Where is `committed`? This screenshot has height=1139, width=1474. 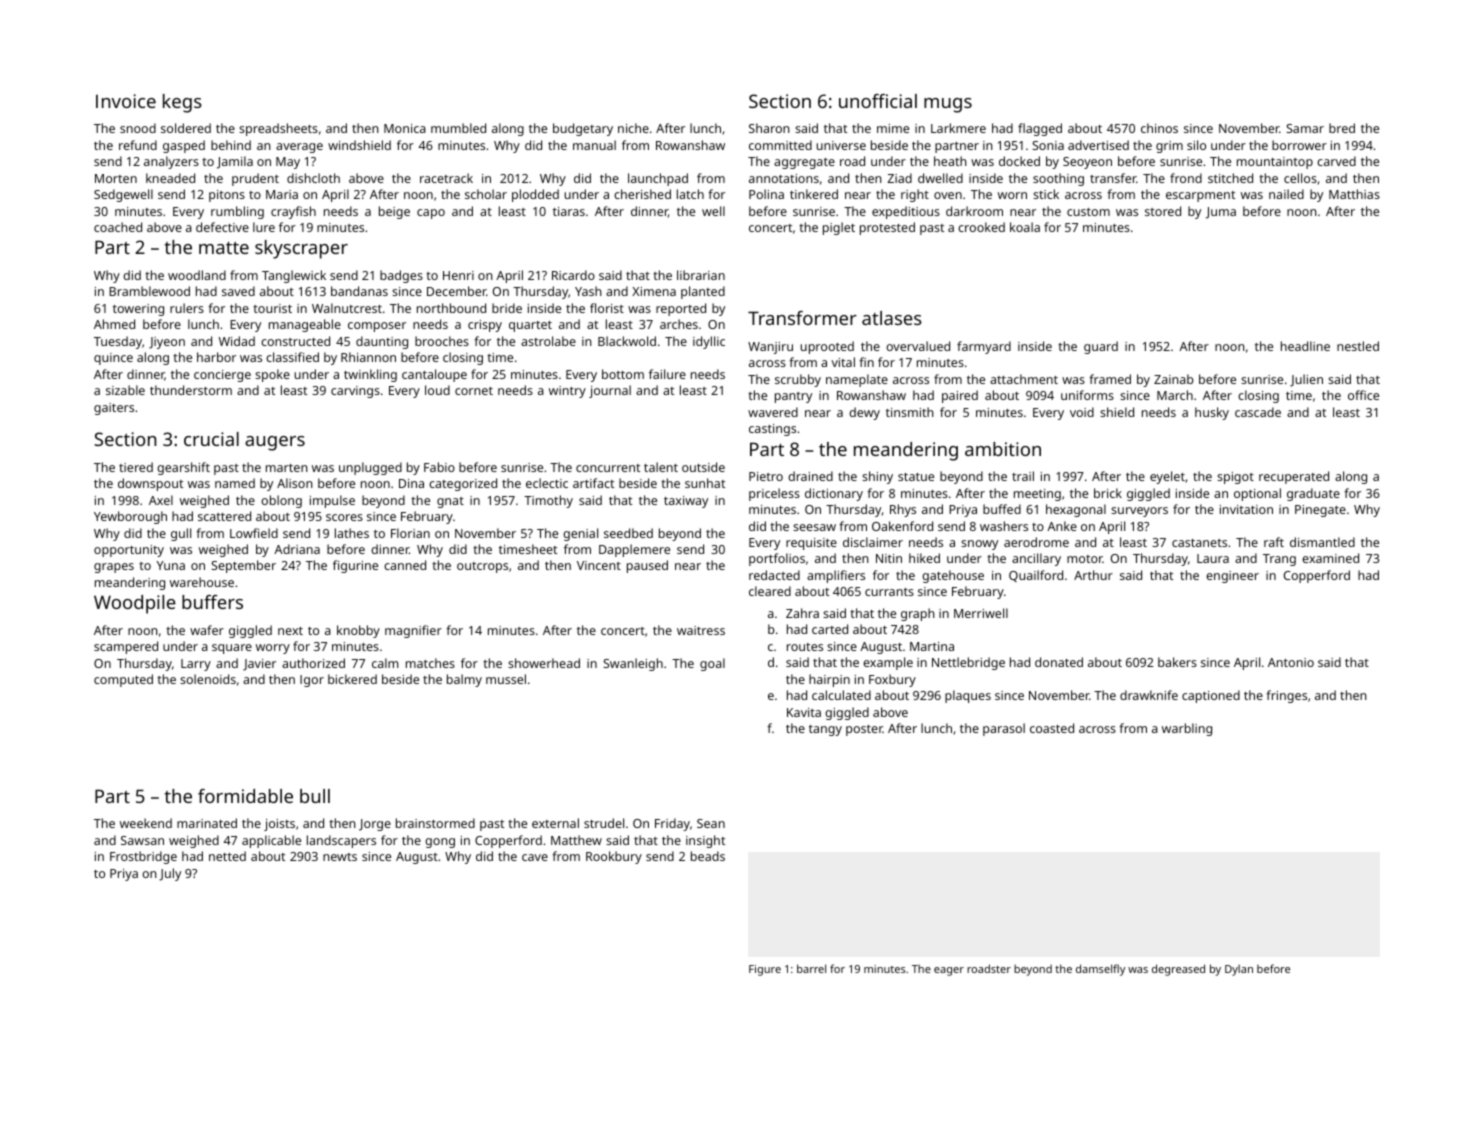 committed is located at coordinates (780, 145).
